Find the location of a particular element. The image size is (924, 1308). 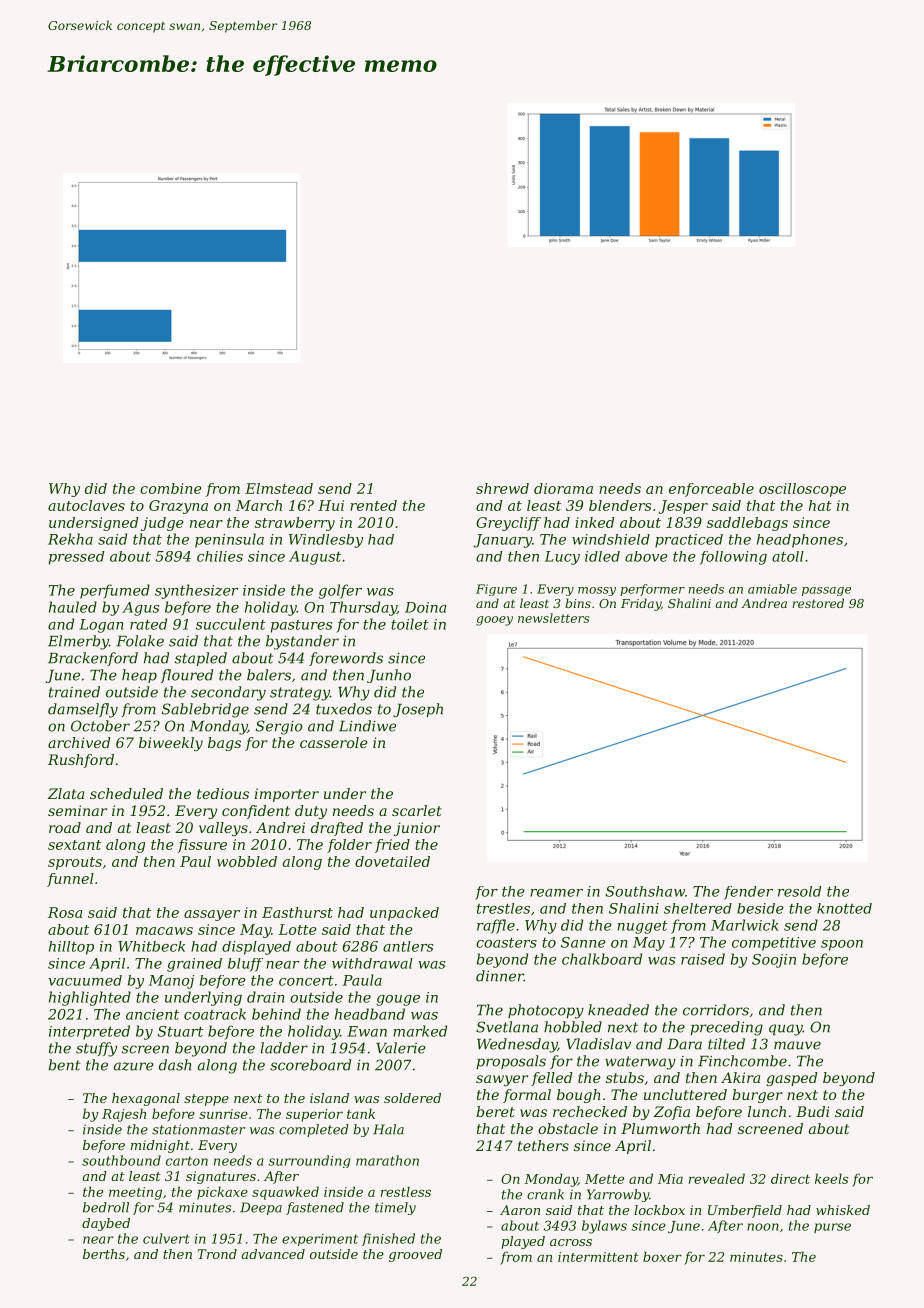

berths is located at coordinates (104, 1254).
